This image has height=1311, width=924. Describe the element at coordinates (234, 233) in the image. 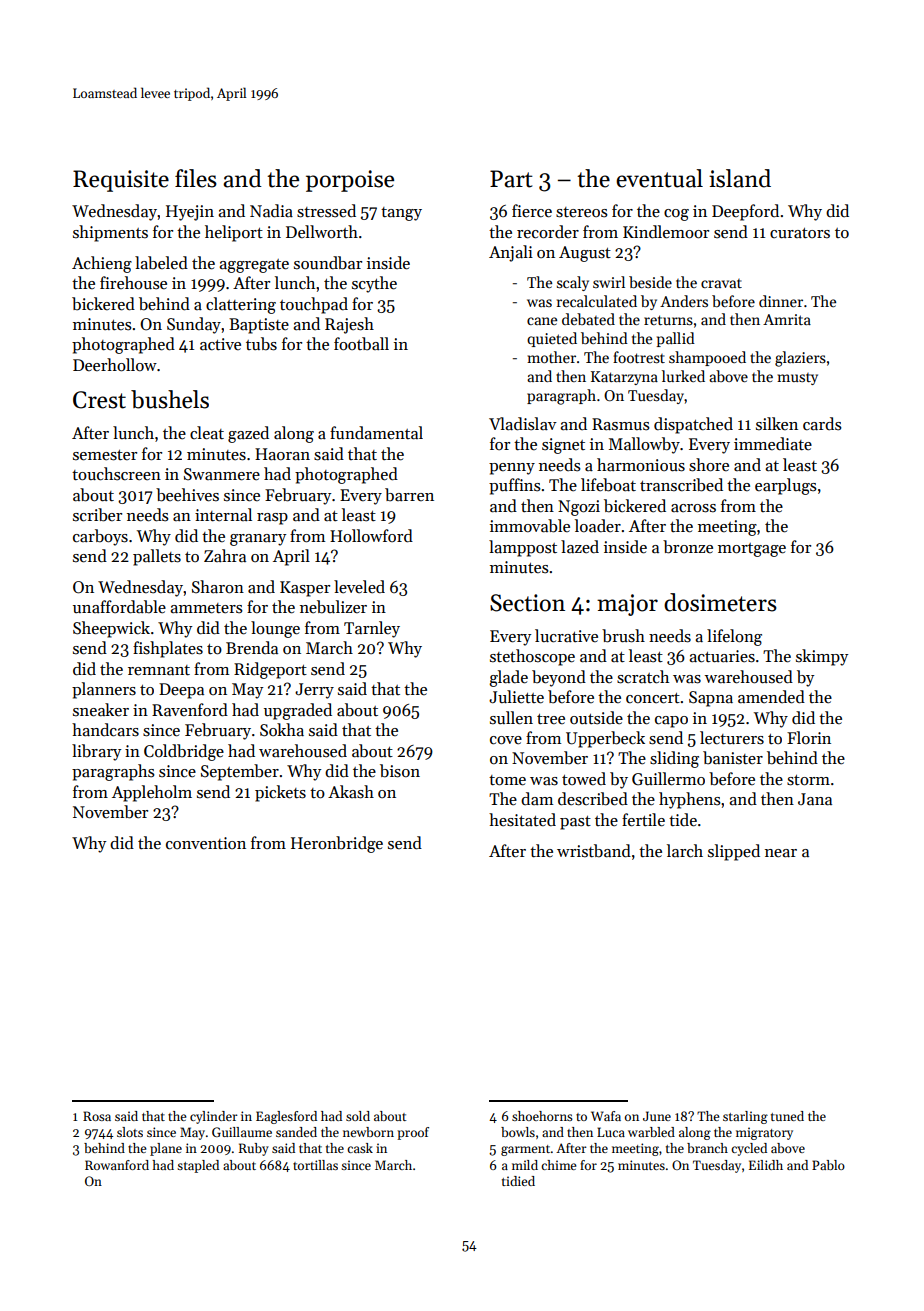

I see `heliport` at that location.
